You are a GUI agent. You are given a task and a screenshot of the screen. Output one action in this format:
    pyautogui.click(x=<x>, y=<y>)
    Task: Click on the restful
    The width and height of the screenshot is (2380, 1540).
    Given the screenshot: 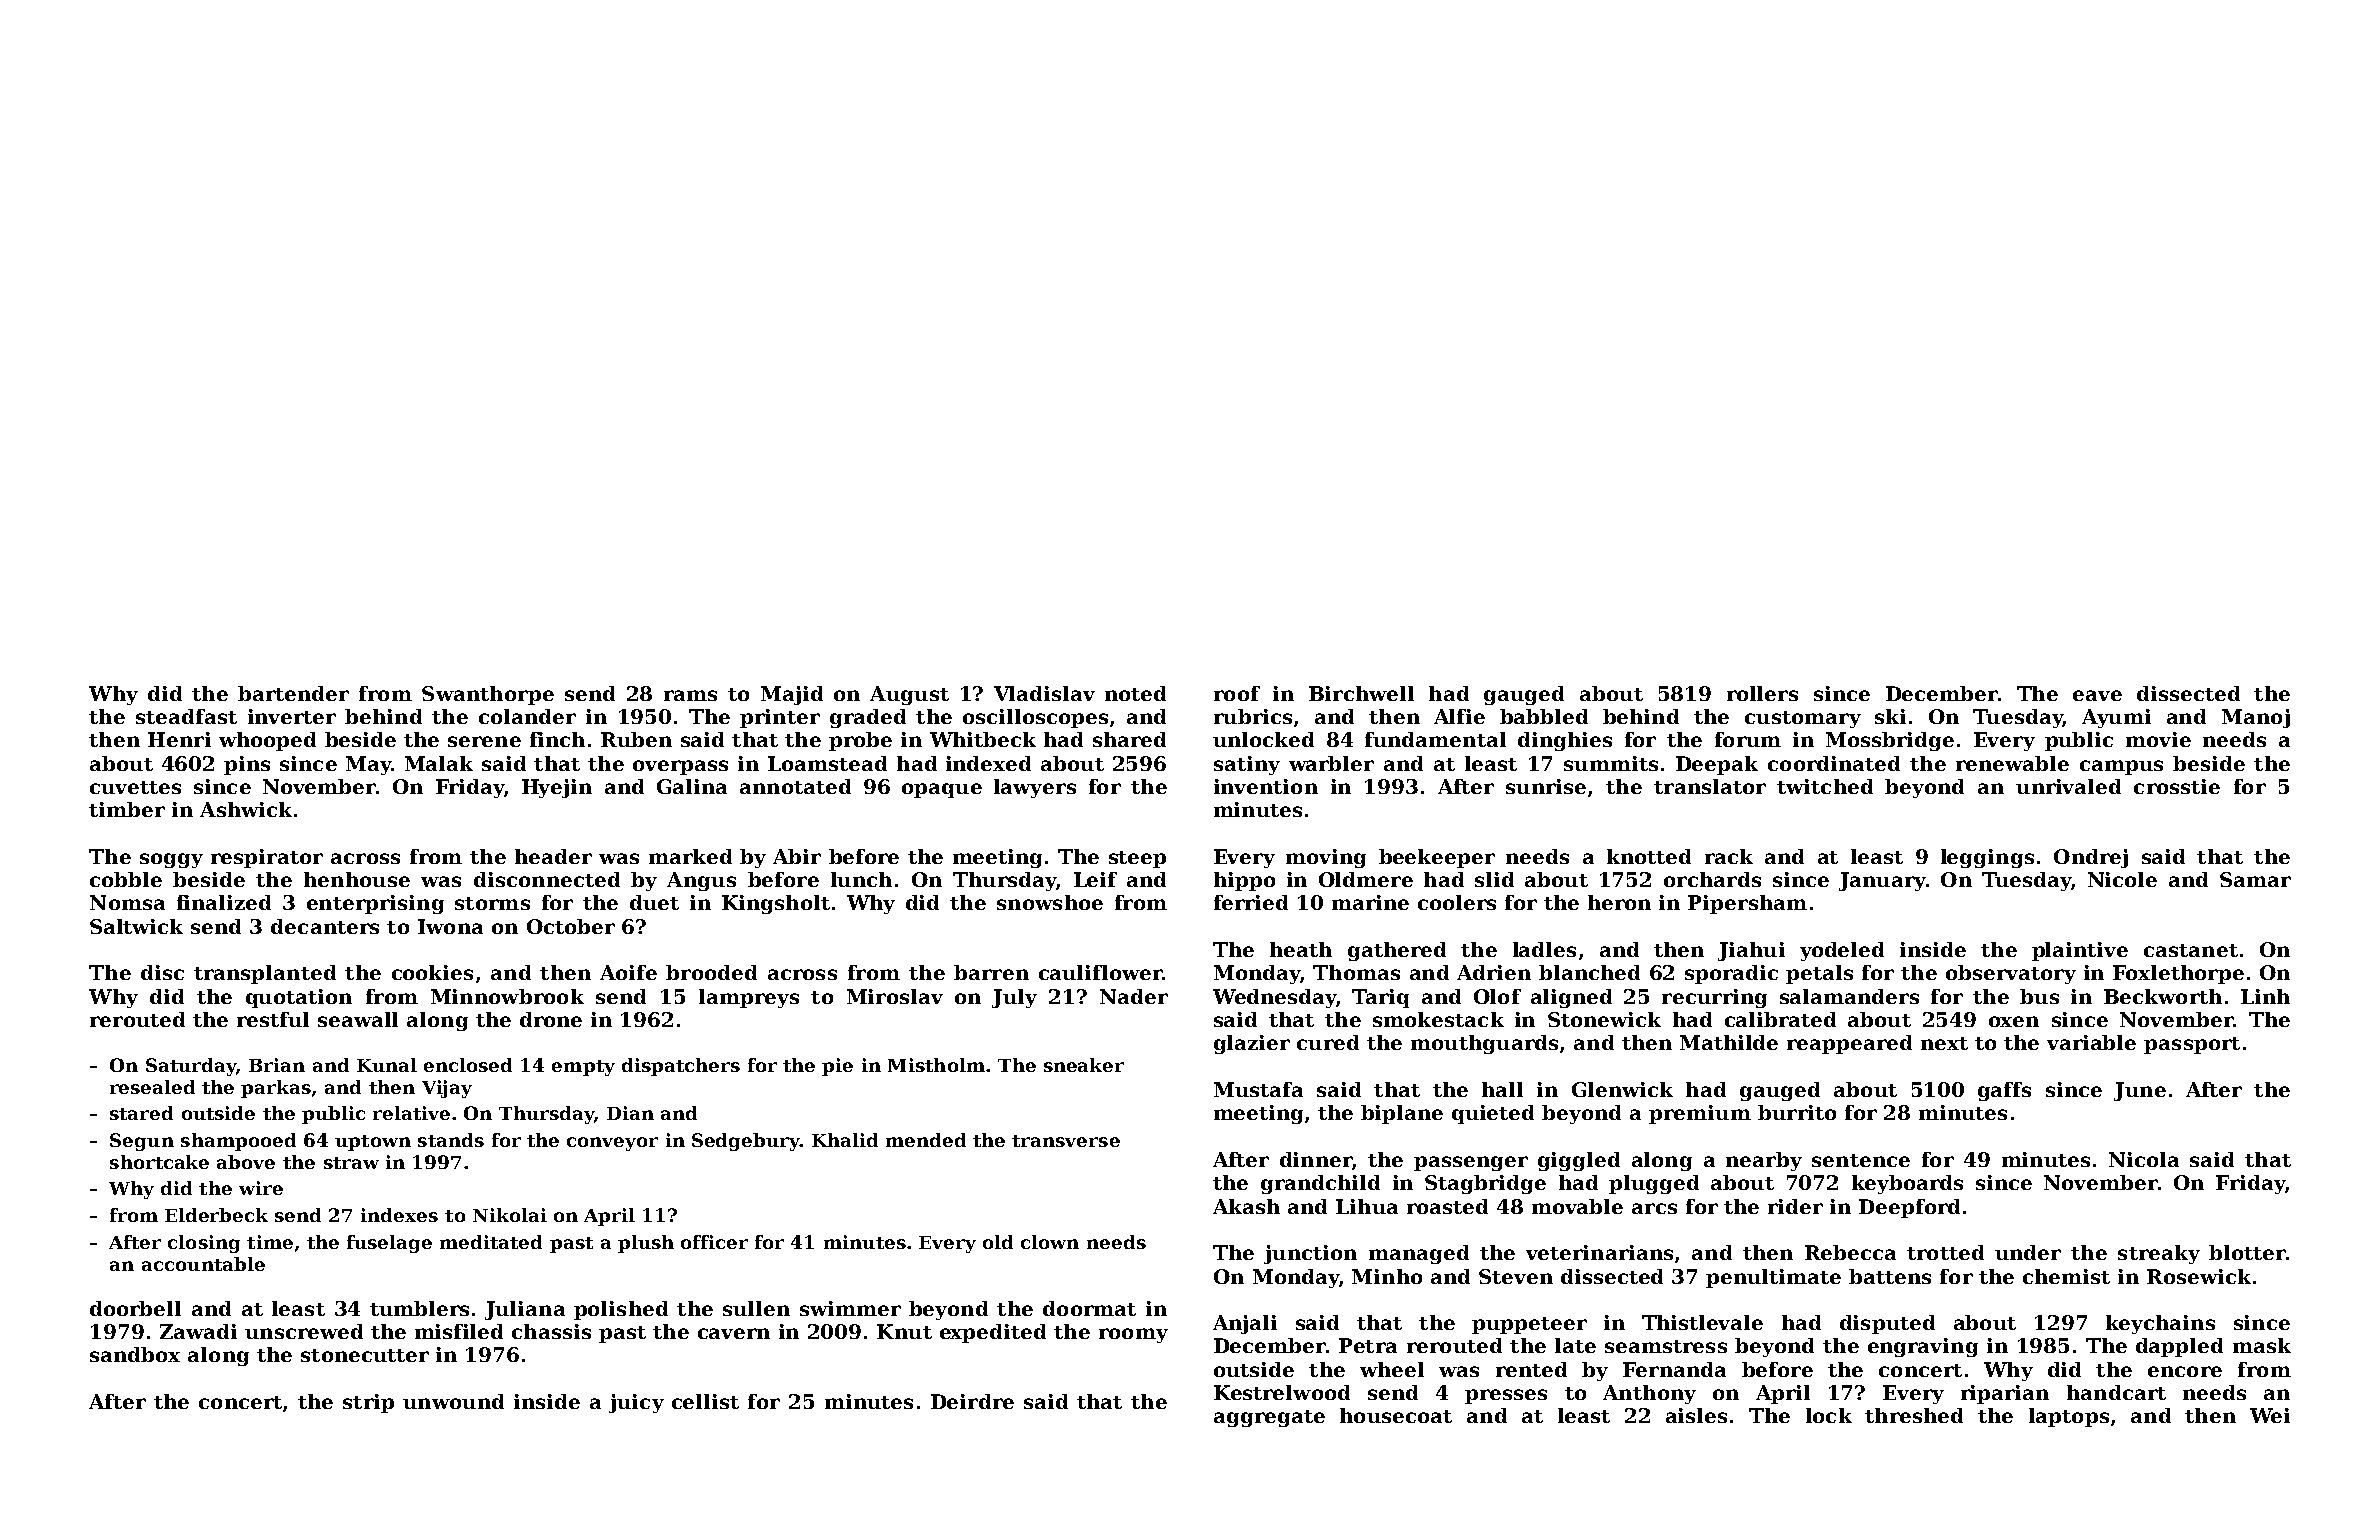 What is the action you would take?
    pyautogui.click(x=273, y=1019)
